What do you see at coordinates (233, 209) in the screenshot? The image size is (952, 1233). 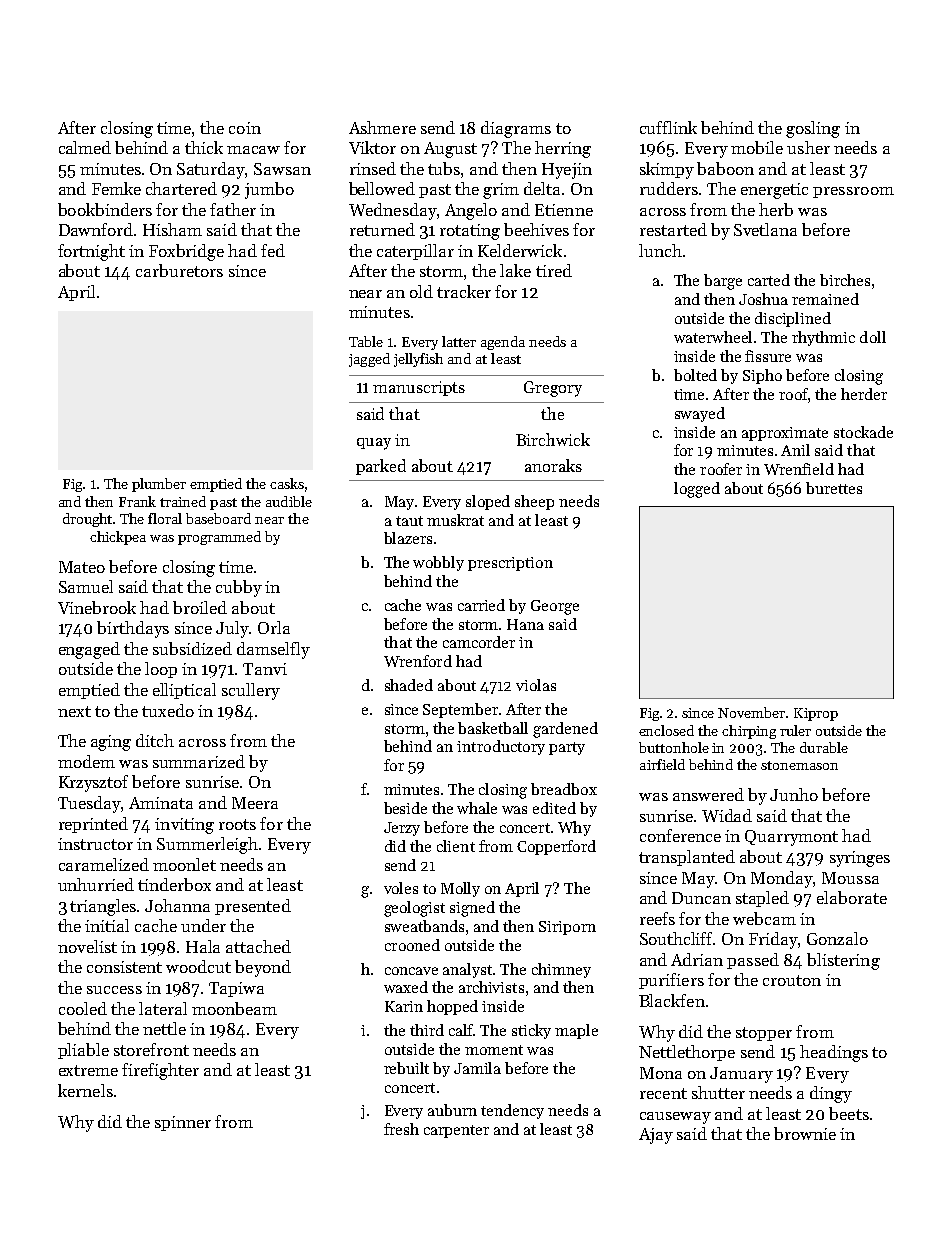 I see `father` at bounding box center [233, 209].
